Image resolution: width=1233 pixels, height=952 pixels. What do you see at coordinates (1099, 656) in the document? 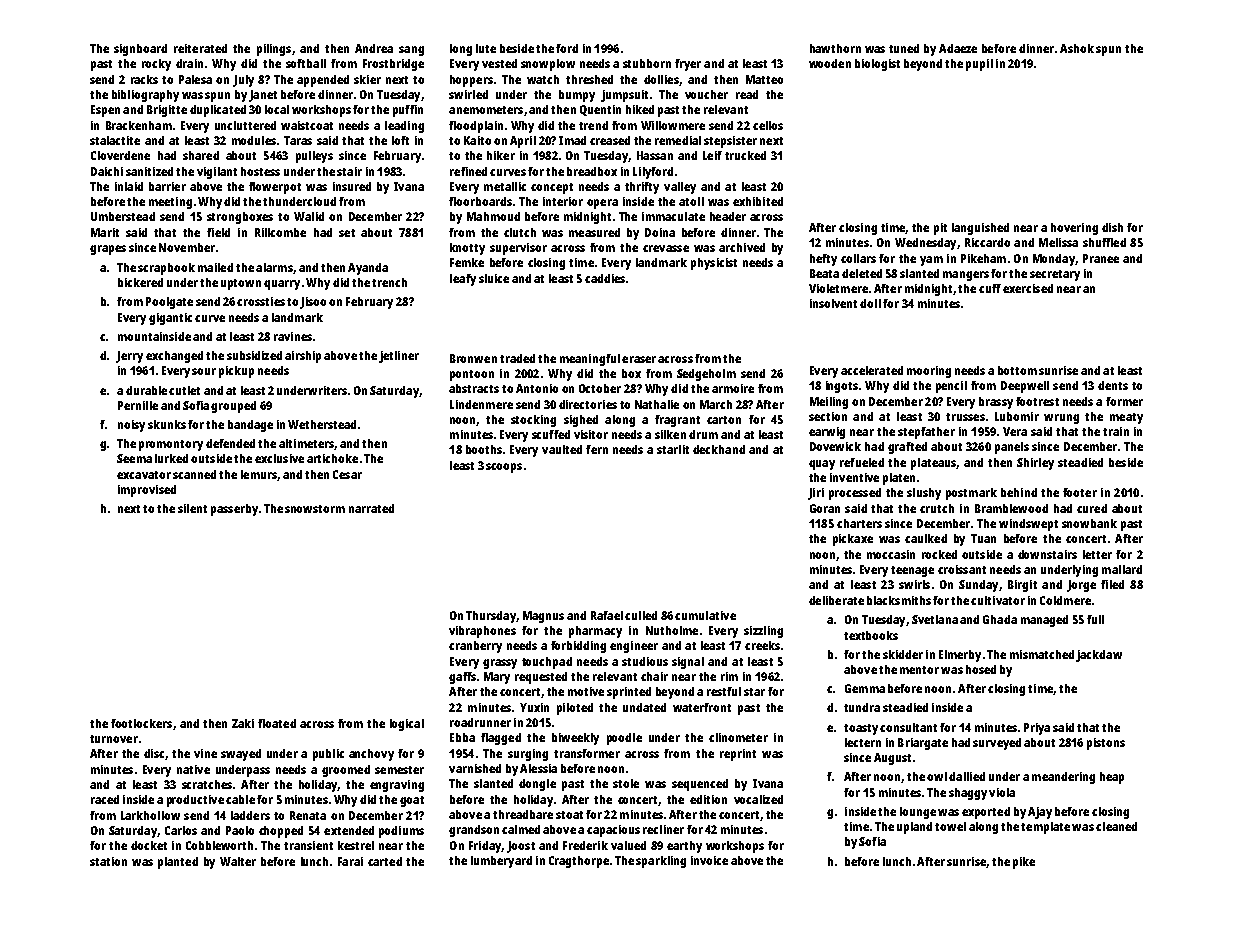
I see `jackdaw` at bounding box center [1099, 656].
